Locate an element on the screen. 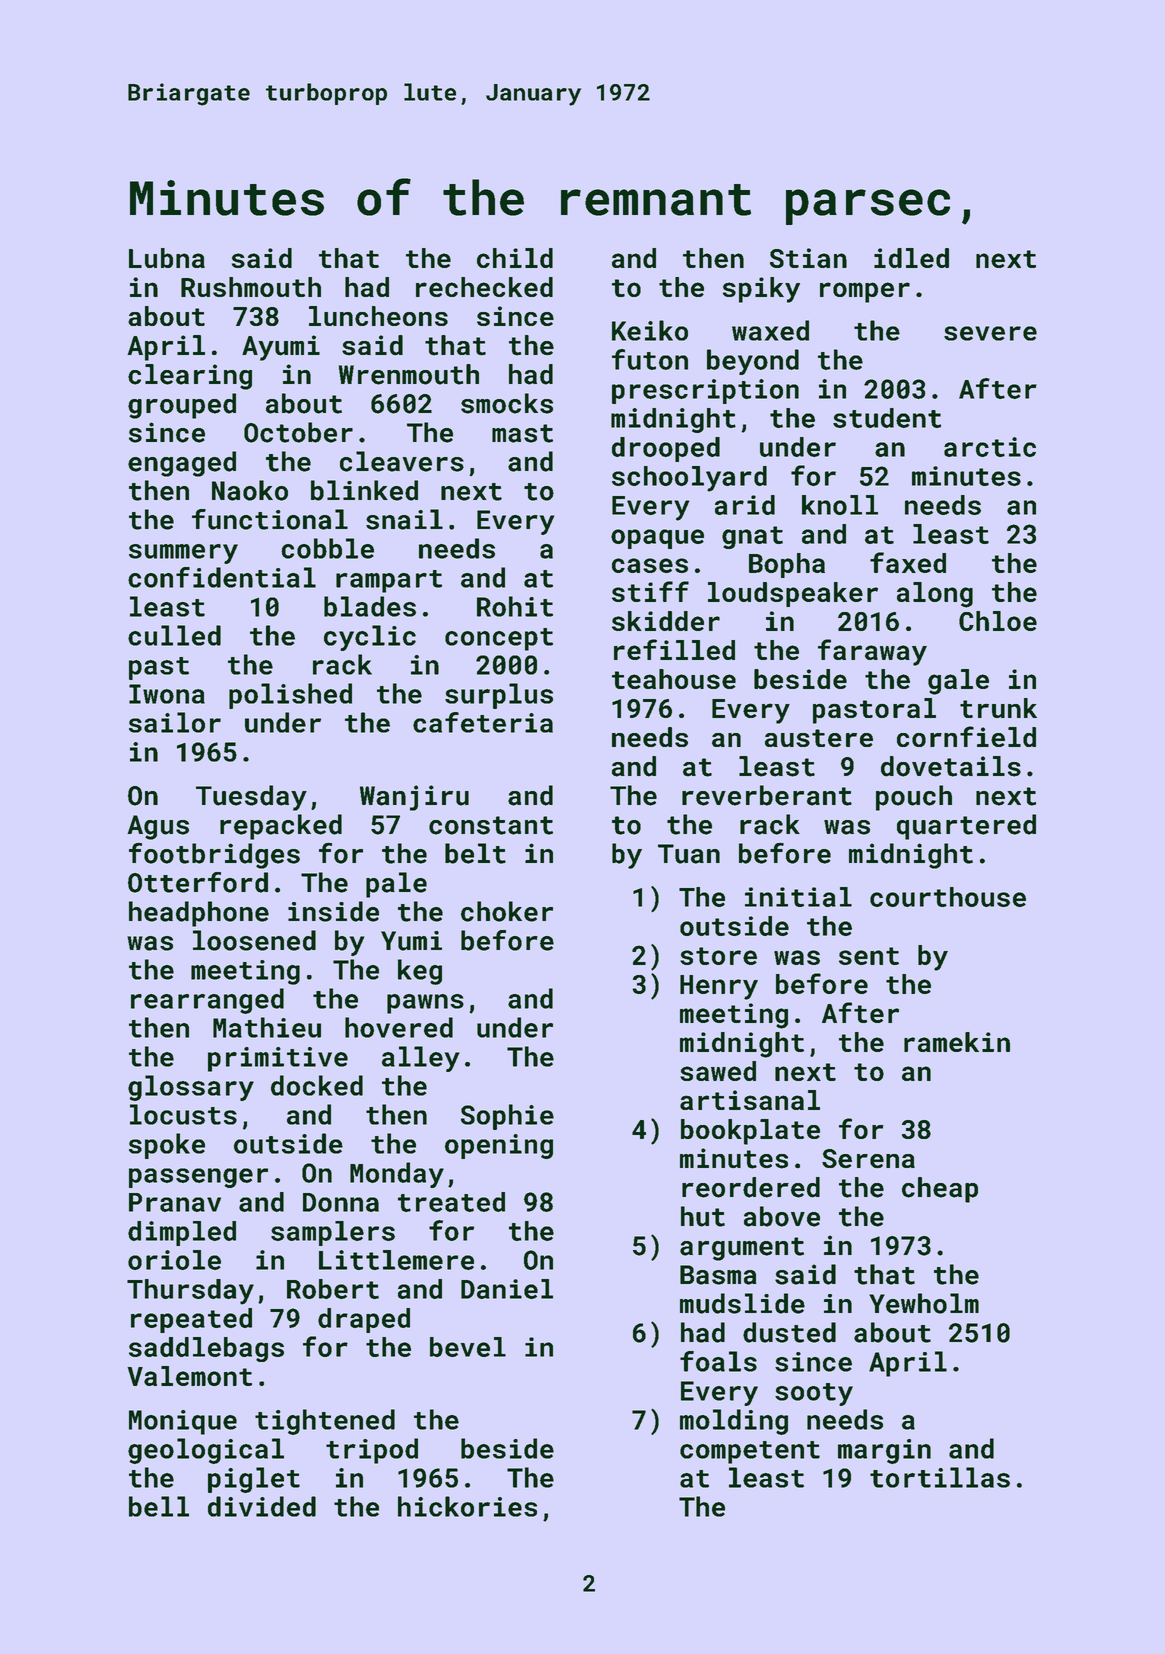 The width and height of the screenshot is (1165, 1654). quartered is located at coordinates (966, 827).
